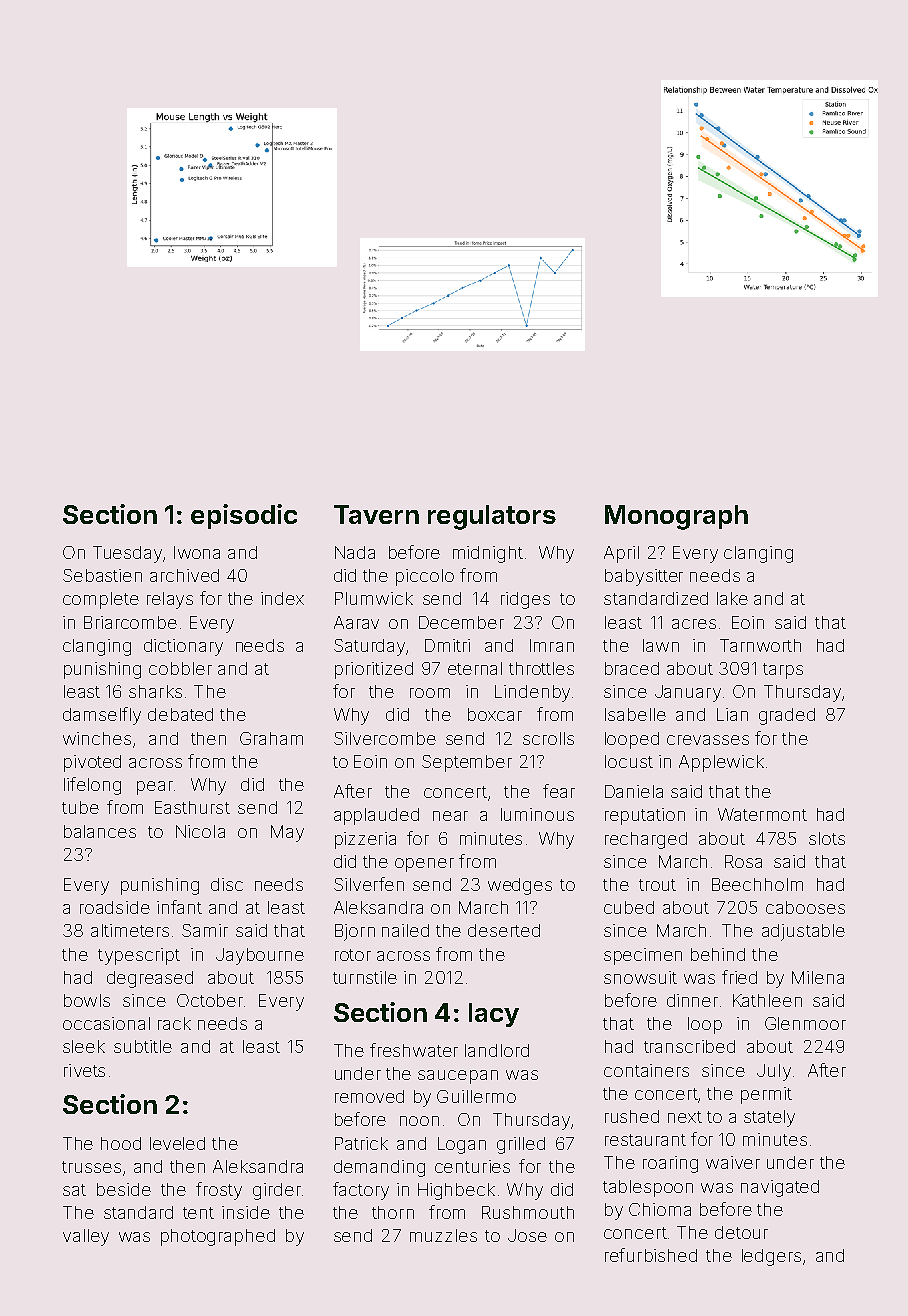 Image resolution: width=908 pixels, height=1316 pixels. What do you see at coordinates (676, 517) in the screenshot?
I see `Monograph` at bounding box center [676, 517].
